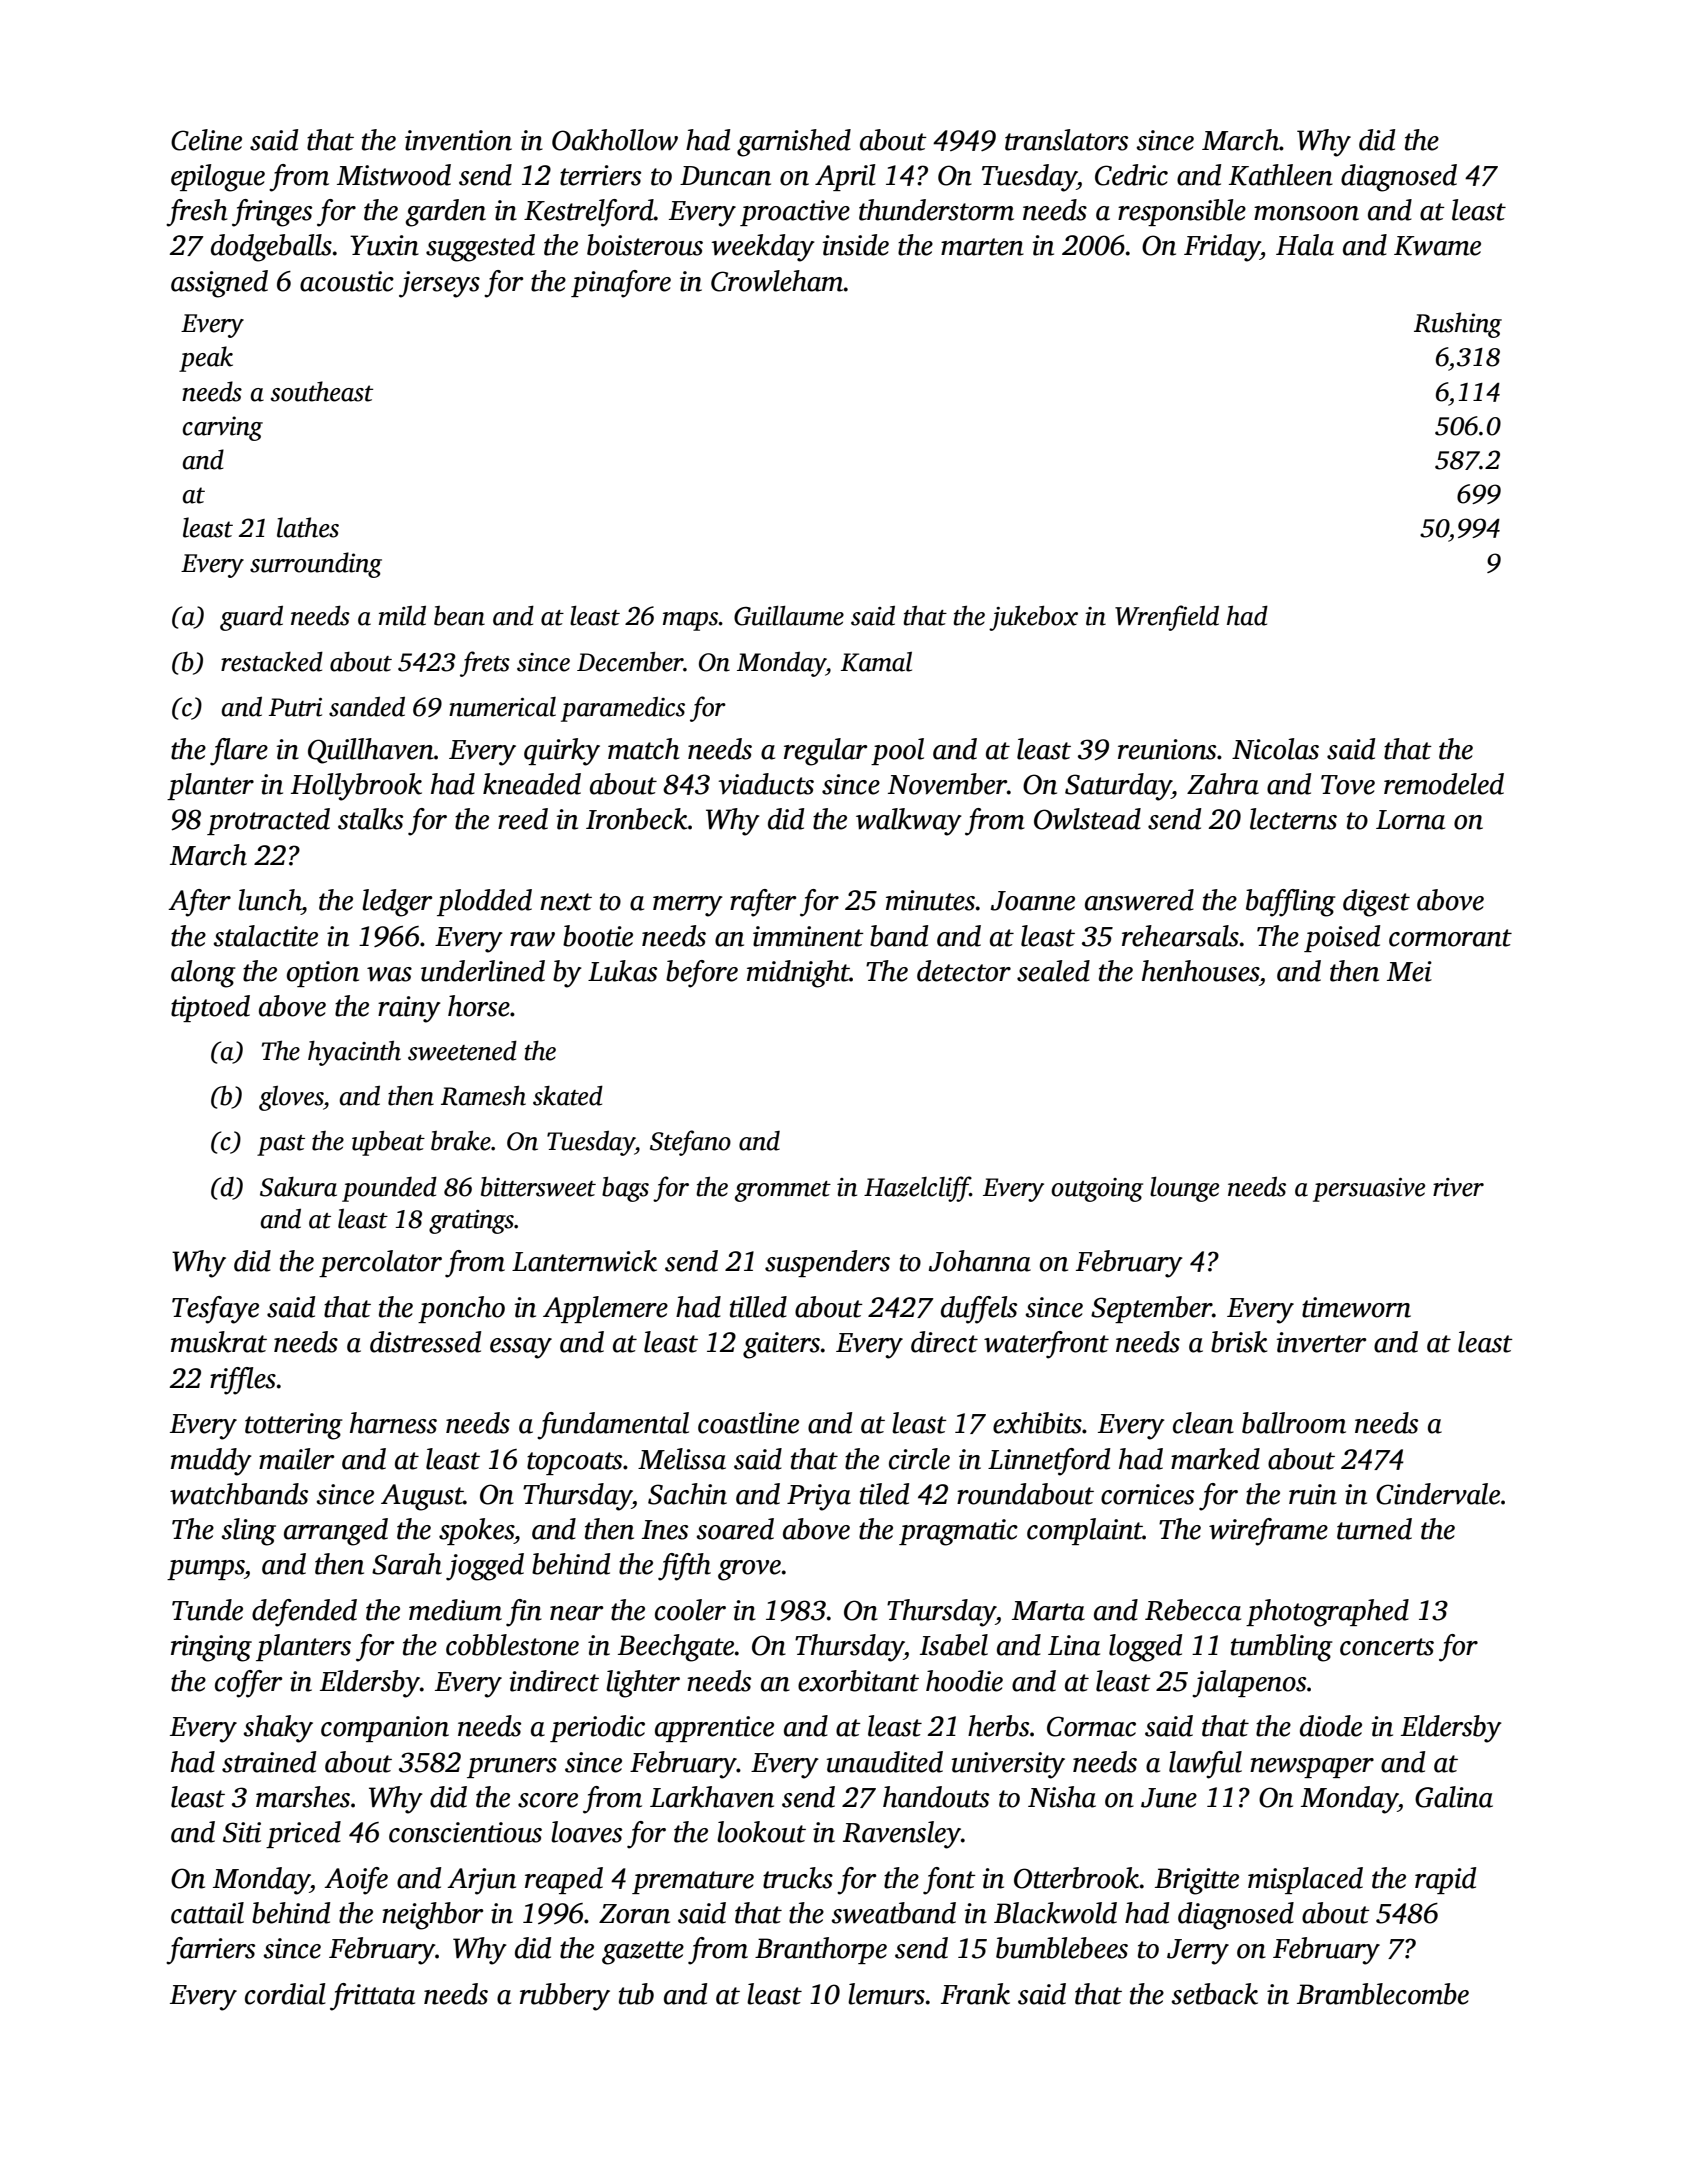  What do you see at coordinates (372, 1997) in the screenshot?
I see `frittata` at bounding box center [372, 1997].
